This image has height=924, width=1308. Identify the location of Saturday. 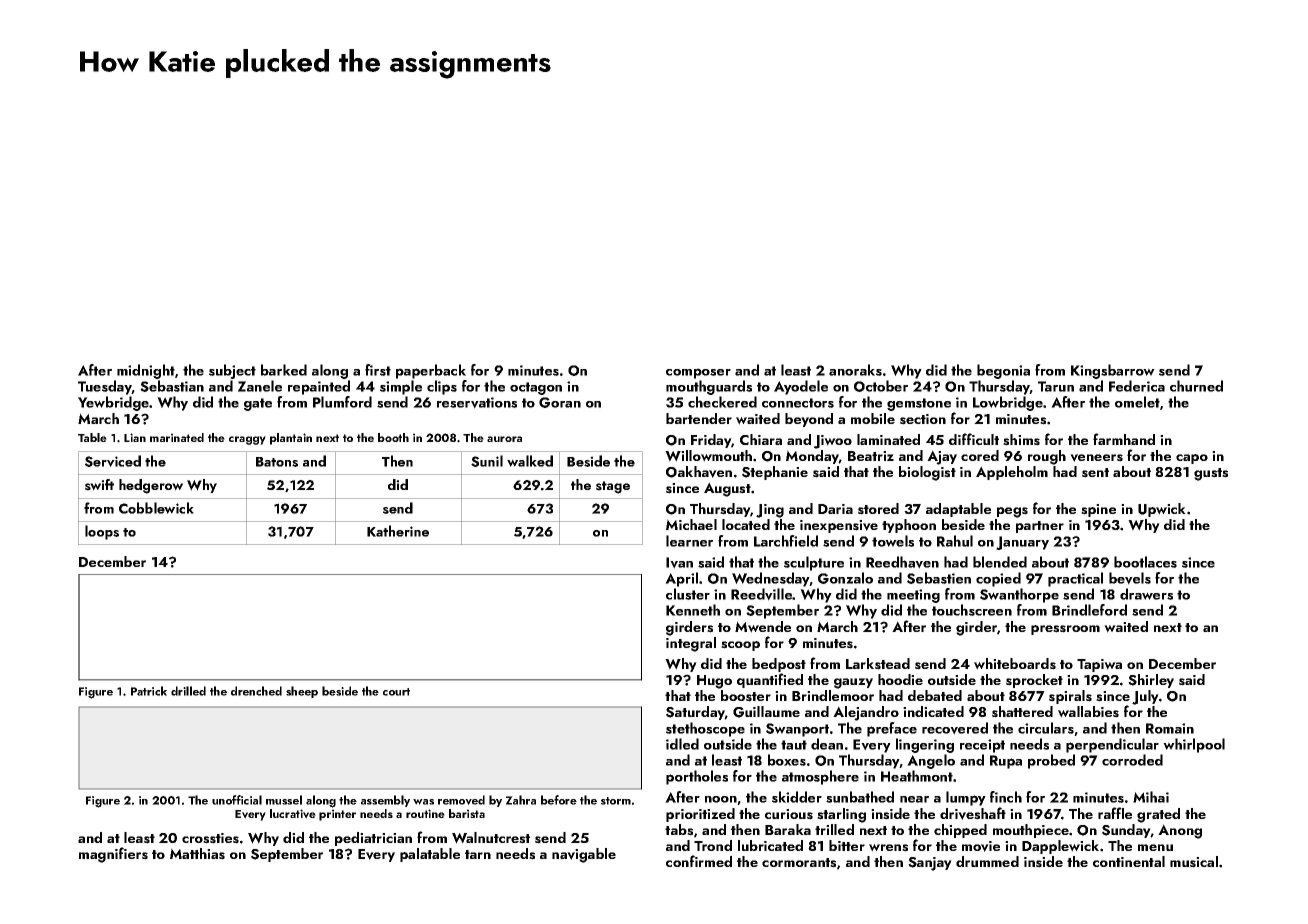
(695, 713).
